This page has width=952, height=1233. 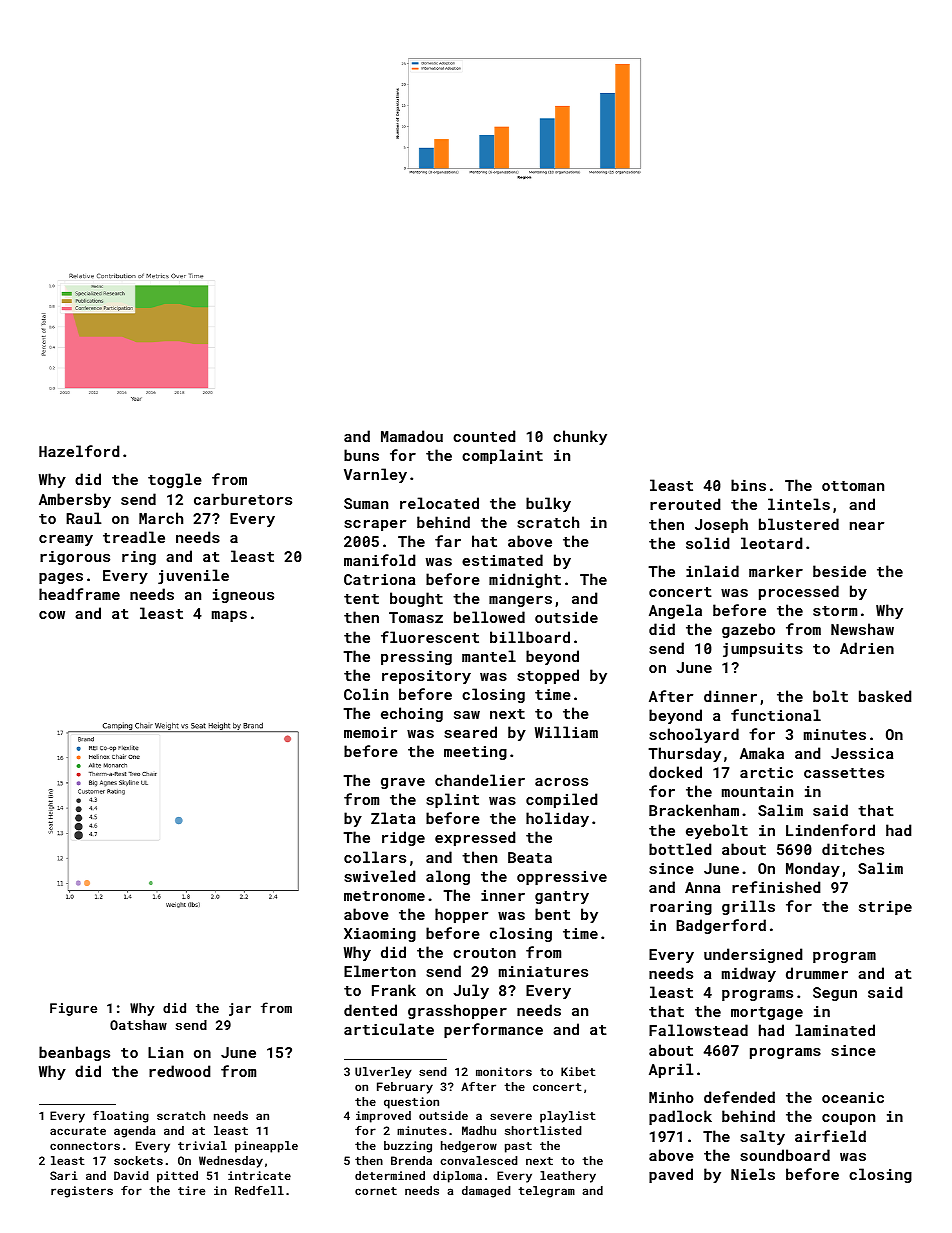 I want to click on William, so click(x=566, y=732).
